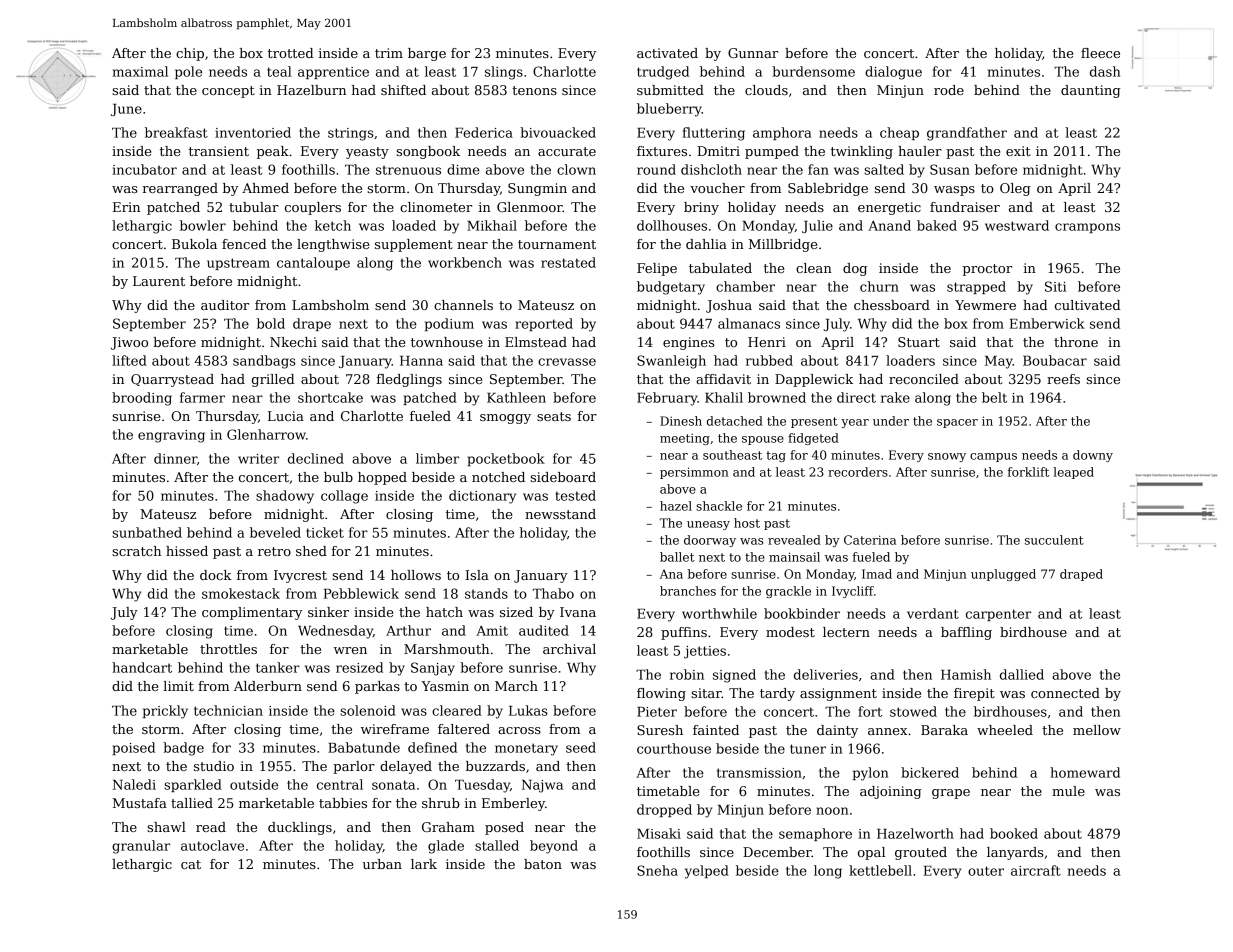 This screenshot has height=952, width=1233. What do you see at coordinates (966, 674) in the screenshot?
I see `Hamish` at bounding box center [966, 674].
